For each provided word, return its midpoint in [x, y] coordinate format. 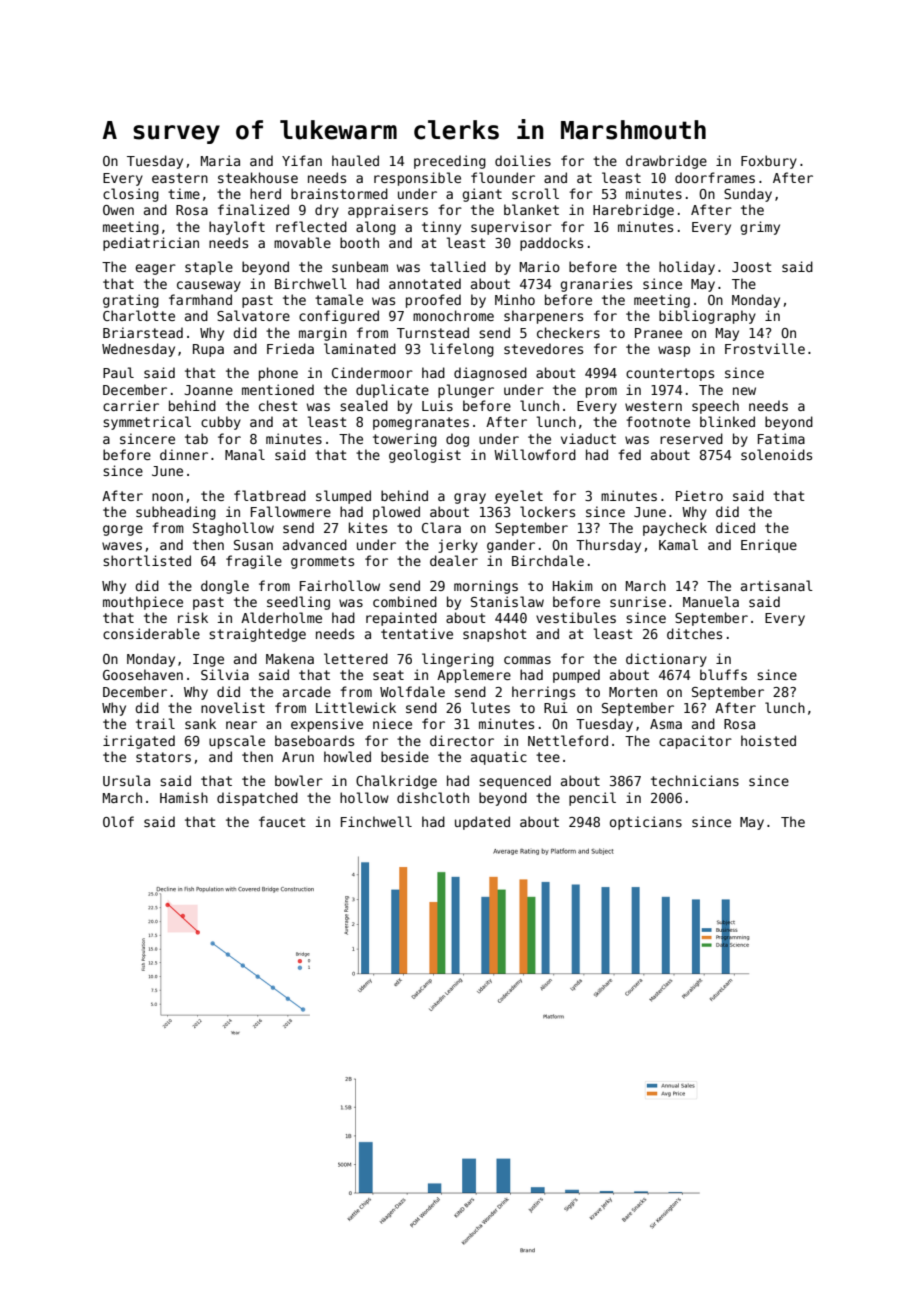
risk [193, 617]
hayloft [237, 228]
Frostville [765, 348]
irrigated [139, 742]
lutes [490, 707]
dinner [184, 454]
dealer [454, 560]
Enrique [769, 546]
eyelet [519, 497]
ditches [694, 633]
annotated [425, 283]
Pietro [699, 495]
